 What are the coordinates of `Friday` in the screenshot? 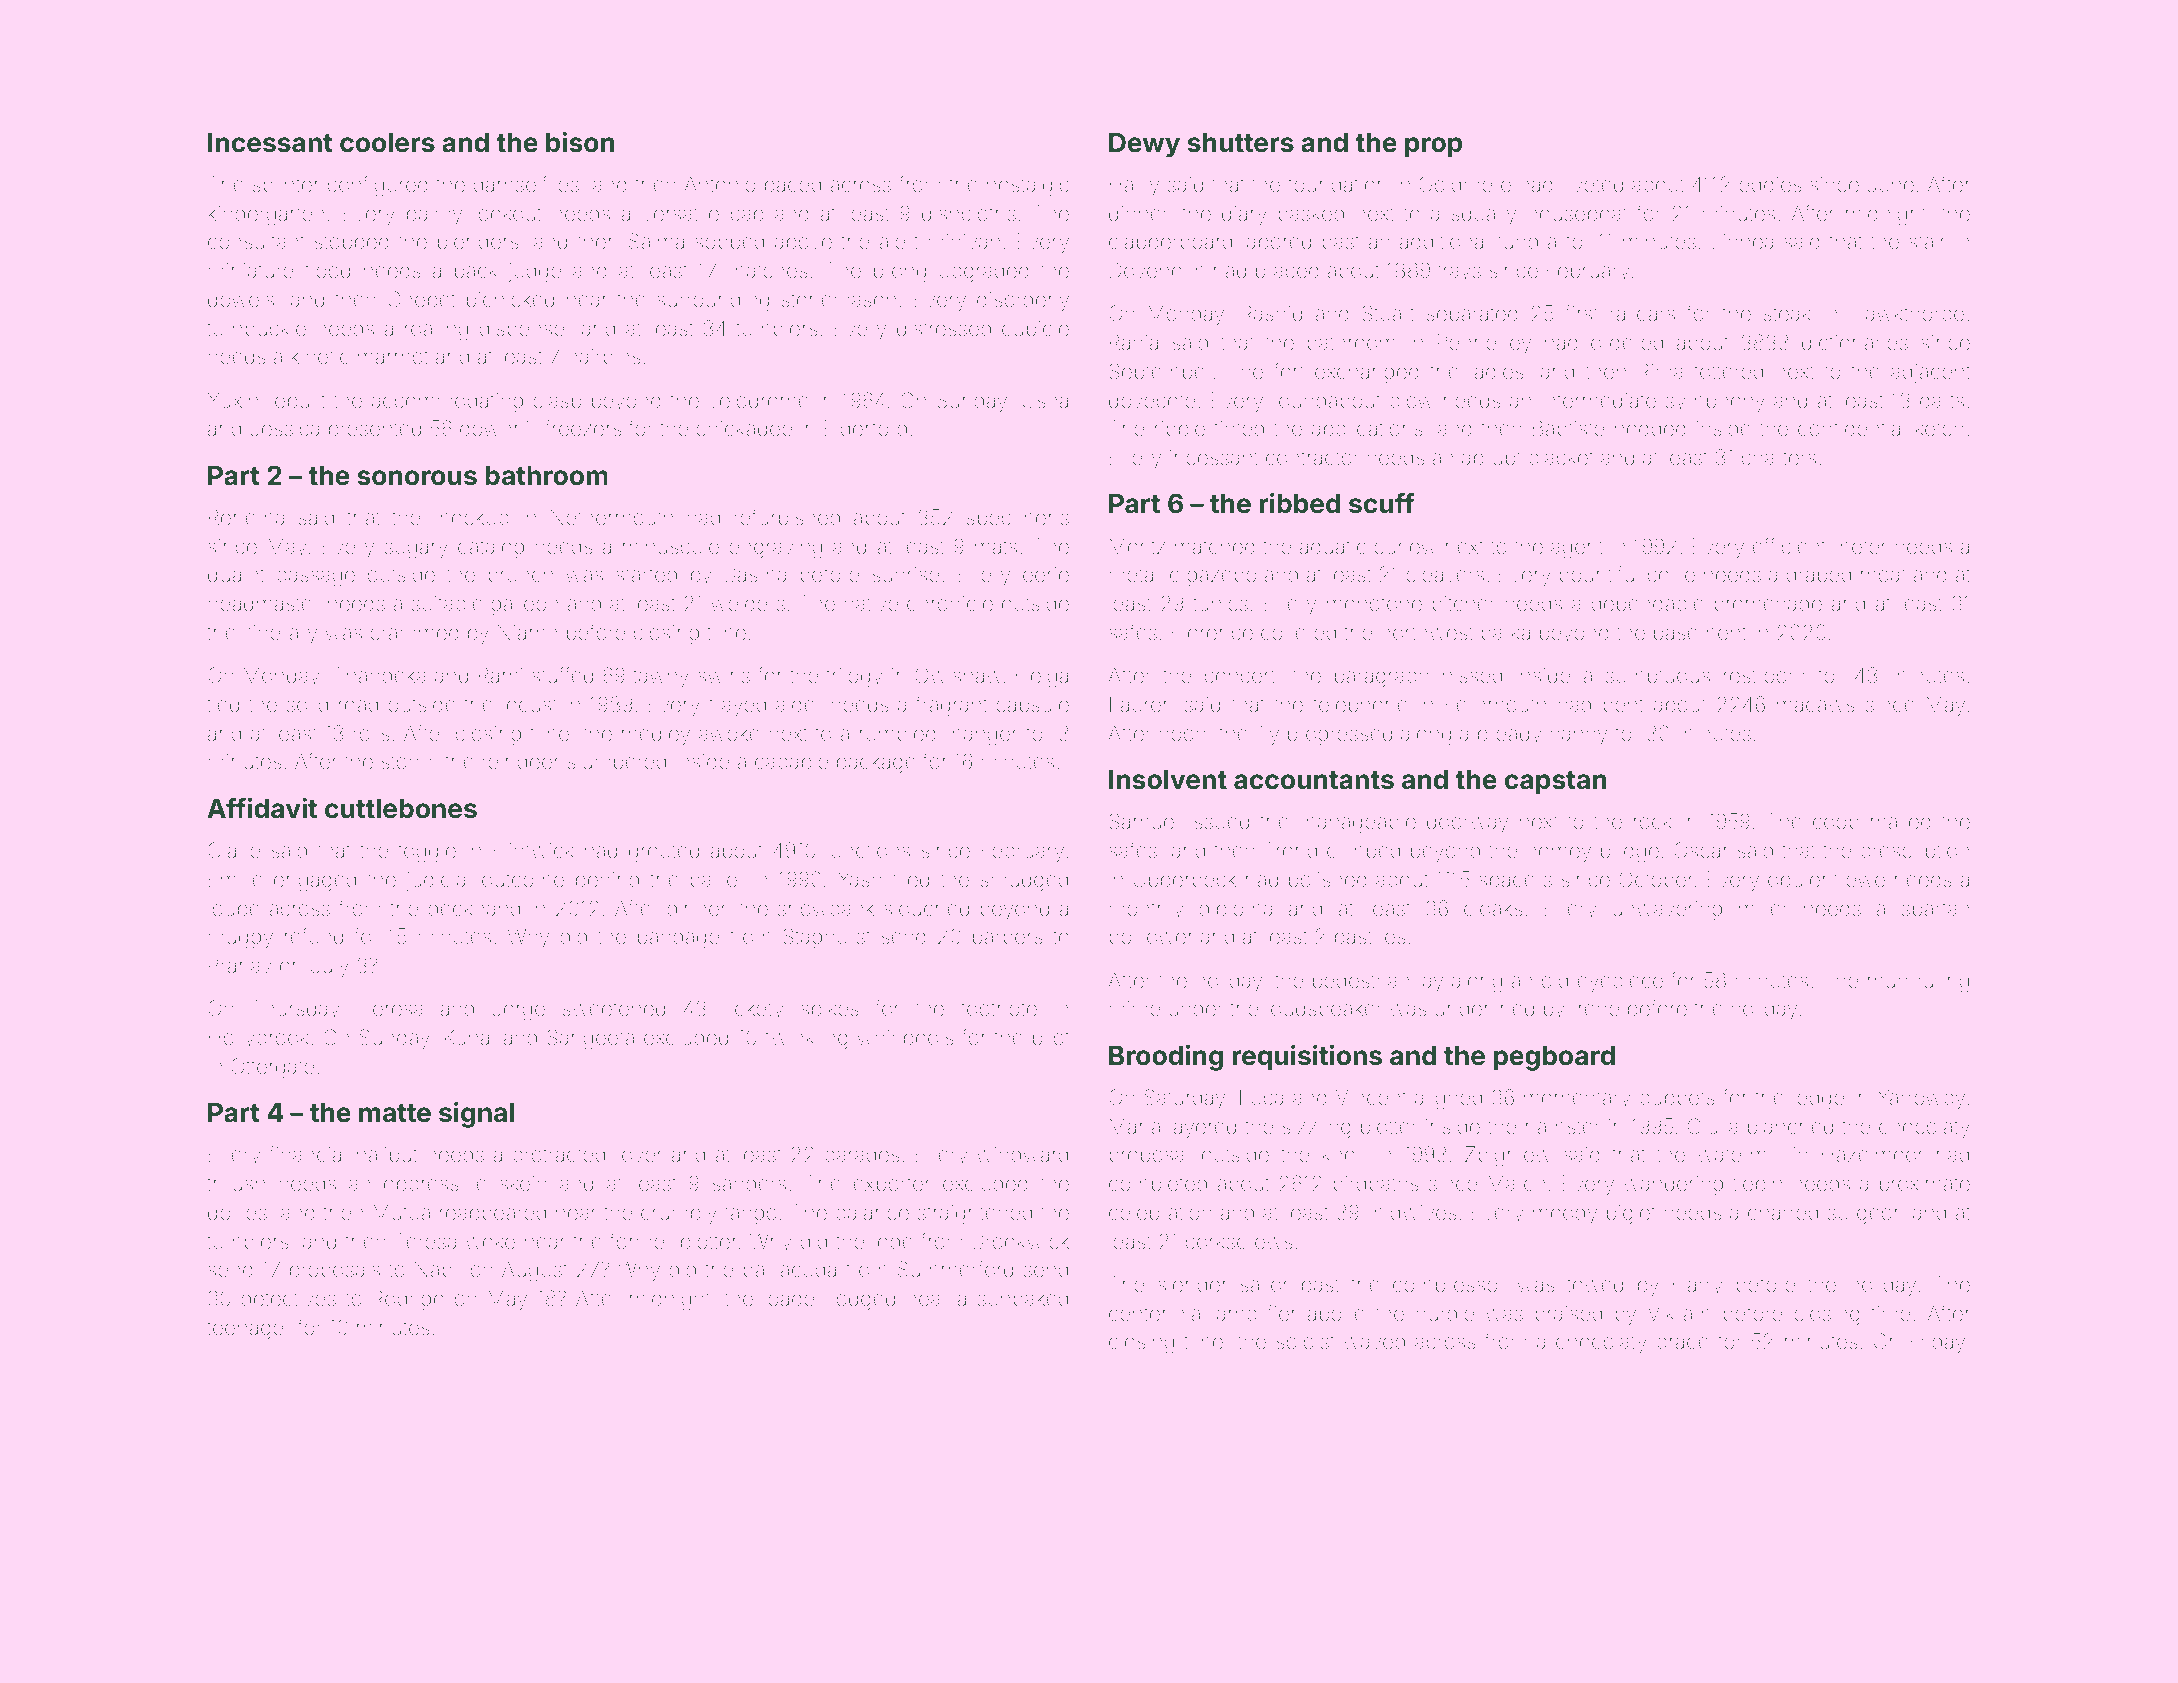 It's located at (1937, 1343).
